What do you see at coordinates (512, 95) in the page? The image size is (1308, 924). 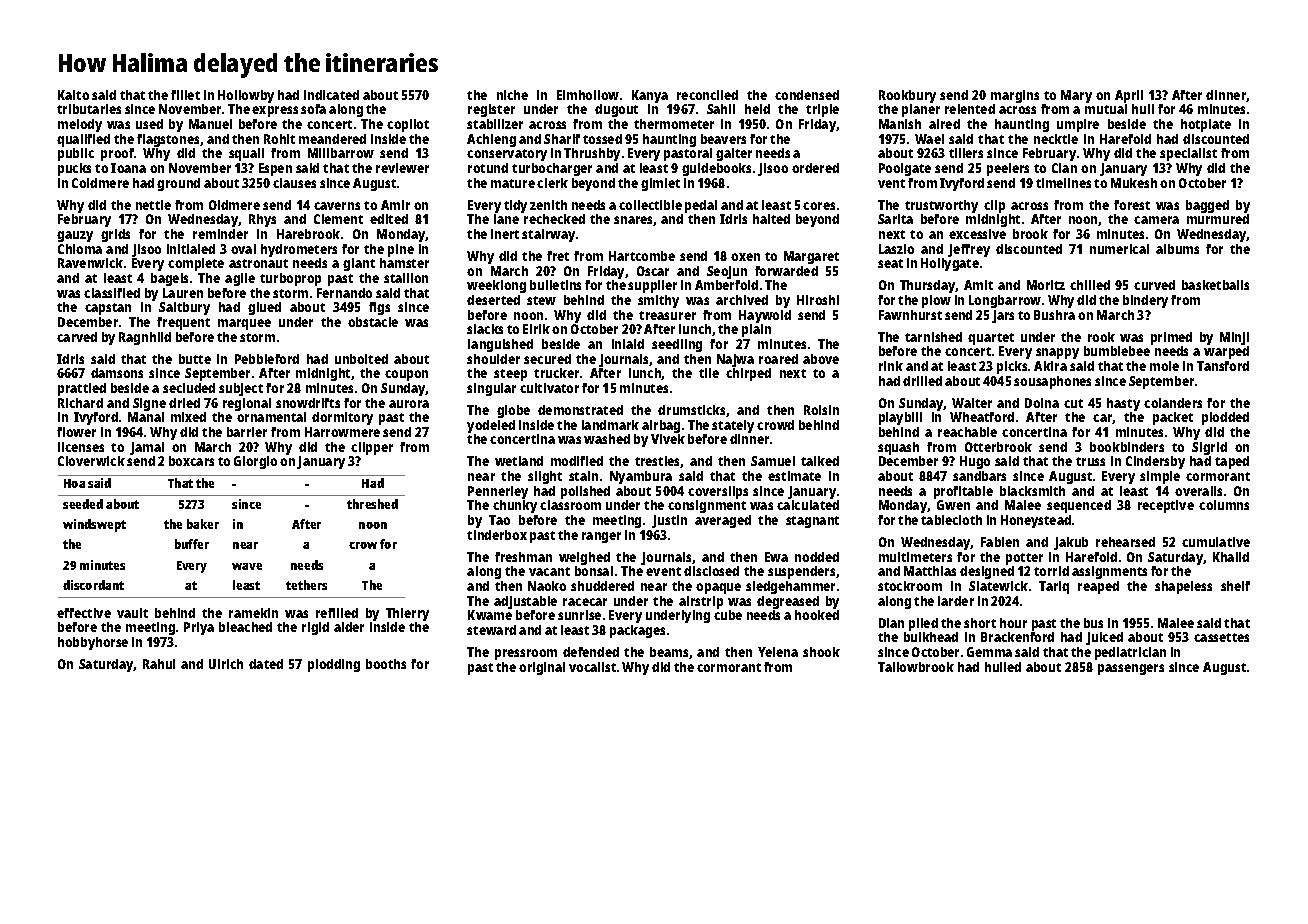 I see `niche` at bounding box center [512, 95].
